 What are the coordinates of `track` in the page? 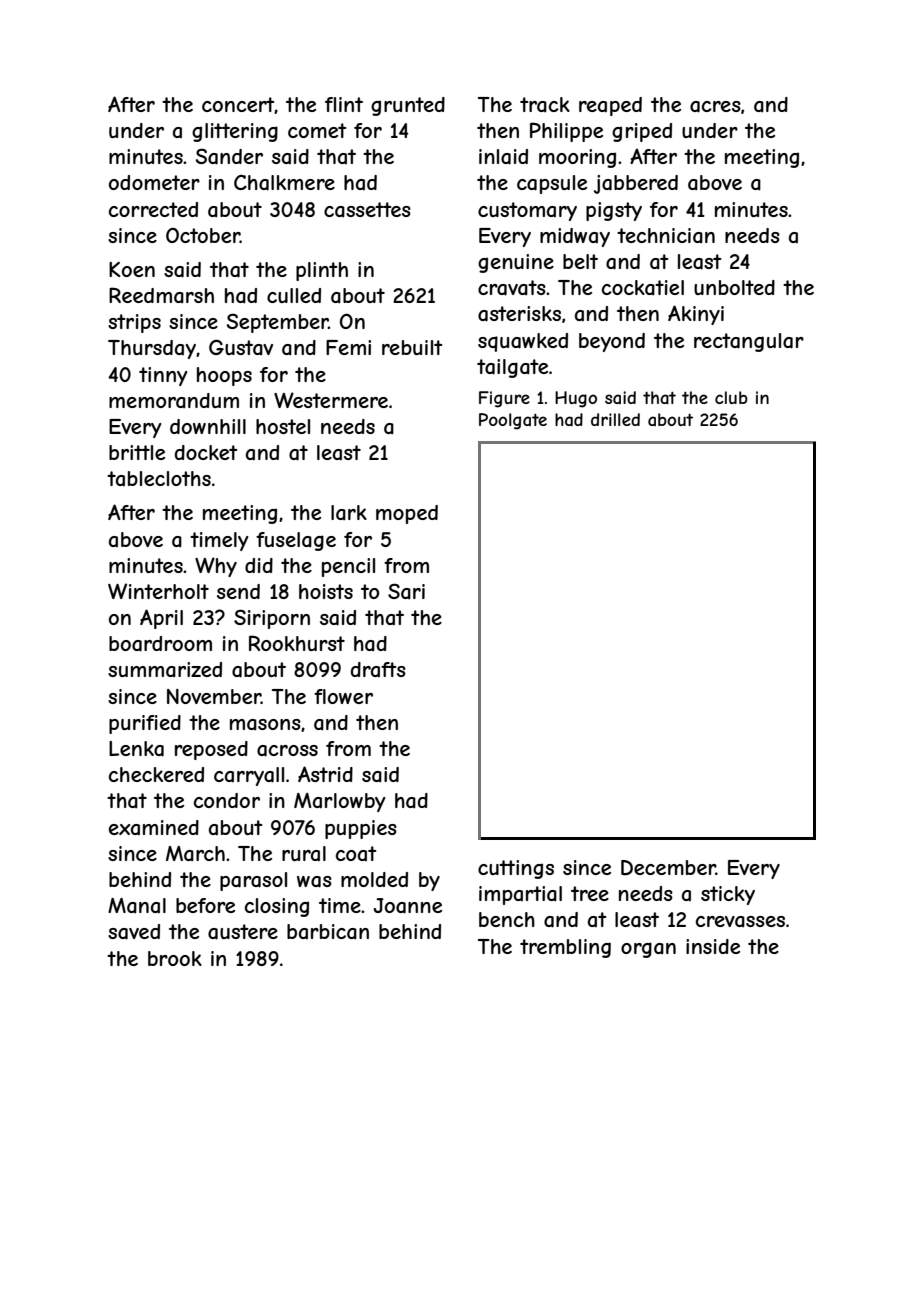 It's located at (545, 104).
